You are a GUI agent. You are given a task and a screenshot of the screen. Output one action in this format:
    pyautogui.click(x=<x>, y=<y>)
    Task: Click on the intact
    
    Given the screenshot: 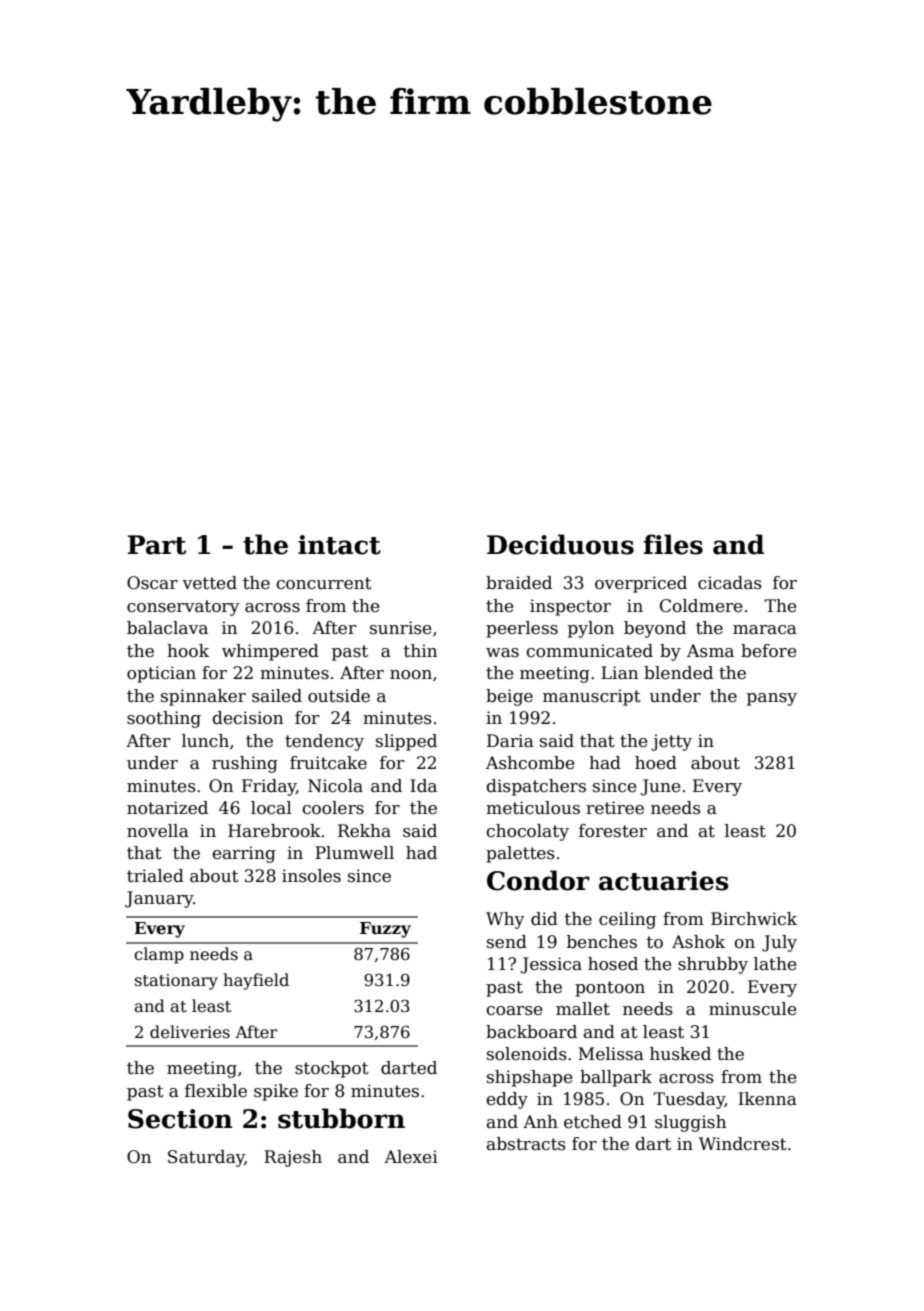 What is the action you would take?
    pyautogui.click(x=339, y=545)
